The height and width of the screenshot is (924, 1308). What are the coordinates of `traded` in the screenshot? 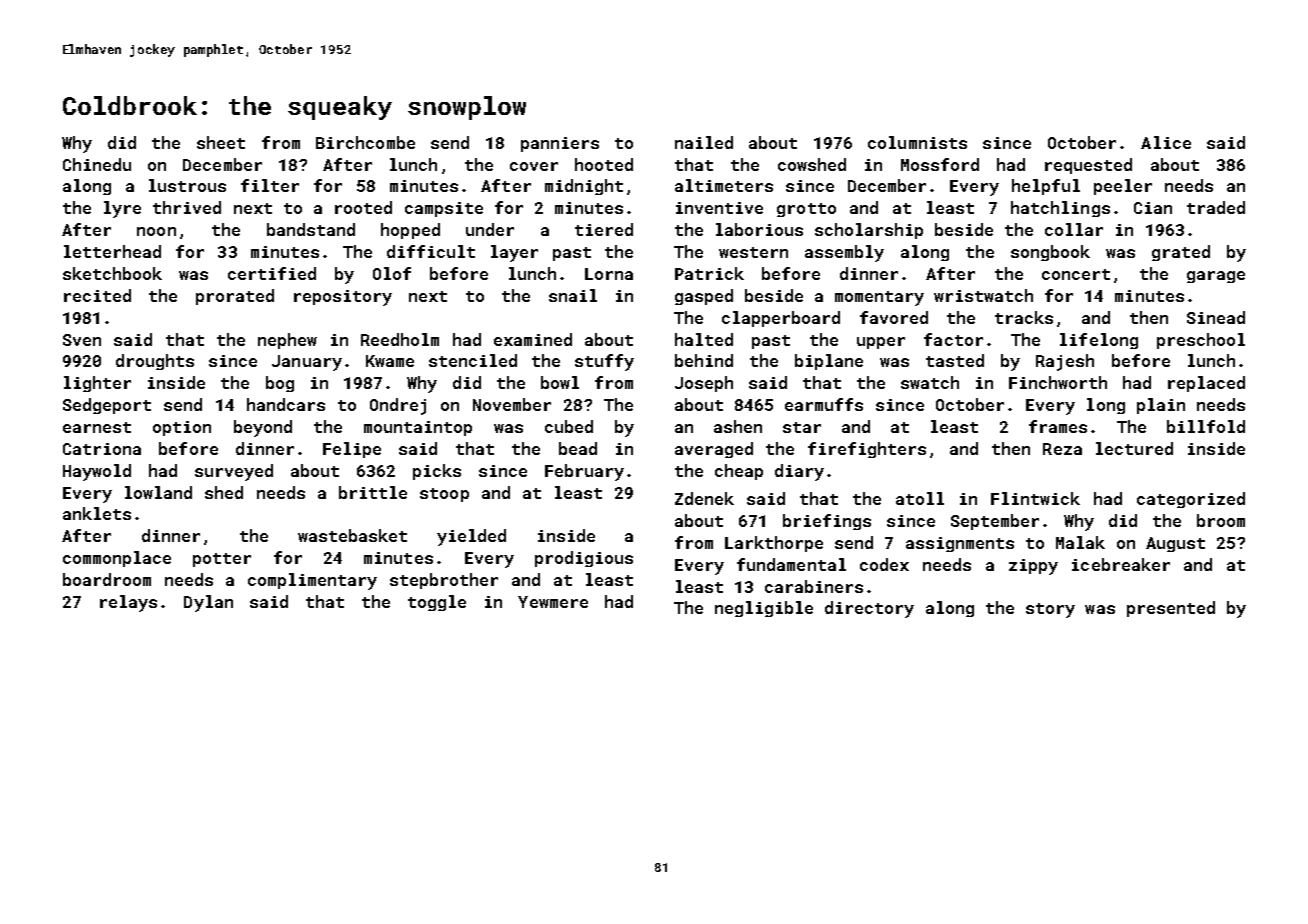 It's located at (1216, 207).
